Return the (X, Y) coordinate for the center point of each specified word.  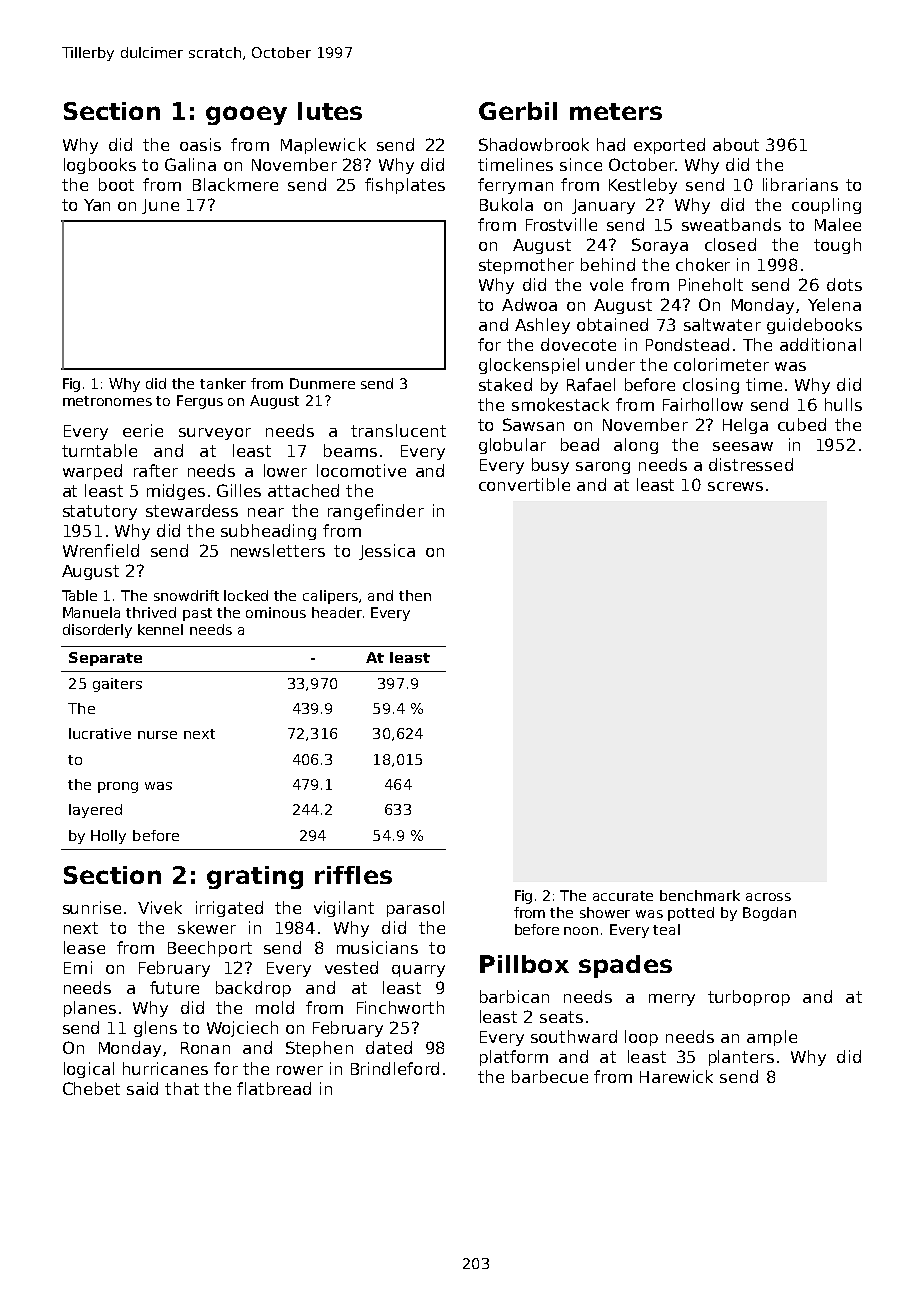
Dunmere (322, 383)
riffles (353, 875)
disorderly (97, 631)
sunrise (92, 907)
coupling (826, 206)
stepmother (526, 266)
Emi (78, 967)
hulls (843, 404)
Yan (97, 205)
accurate (623, 896)
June (160, 206)
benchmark (700, 895)
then (415, 595)
